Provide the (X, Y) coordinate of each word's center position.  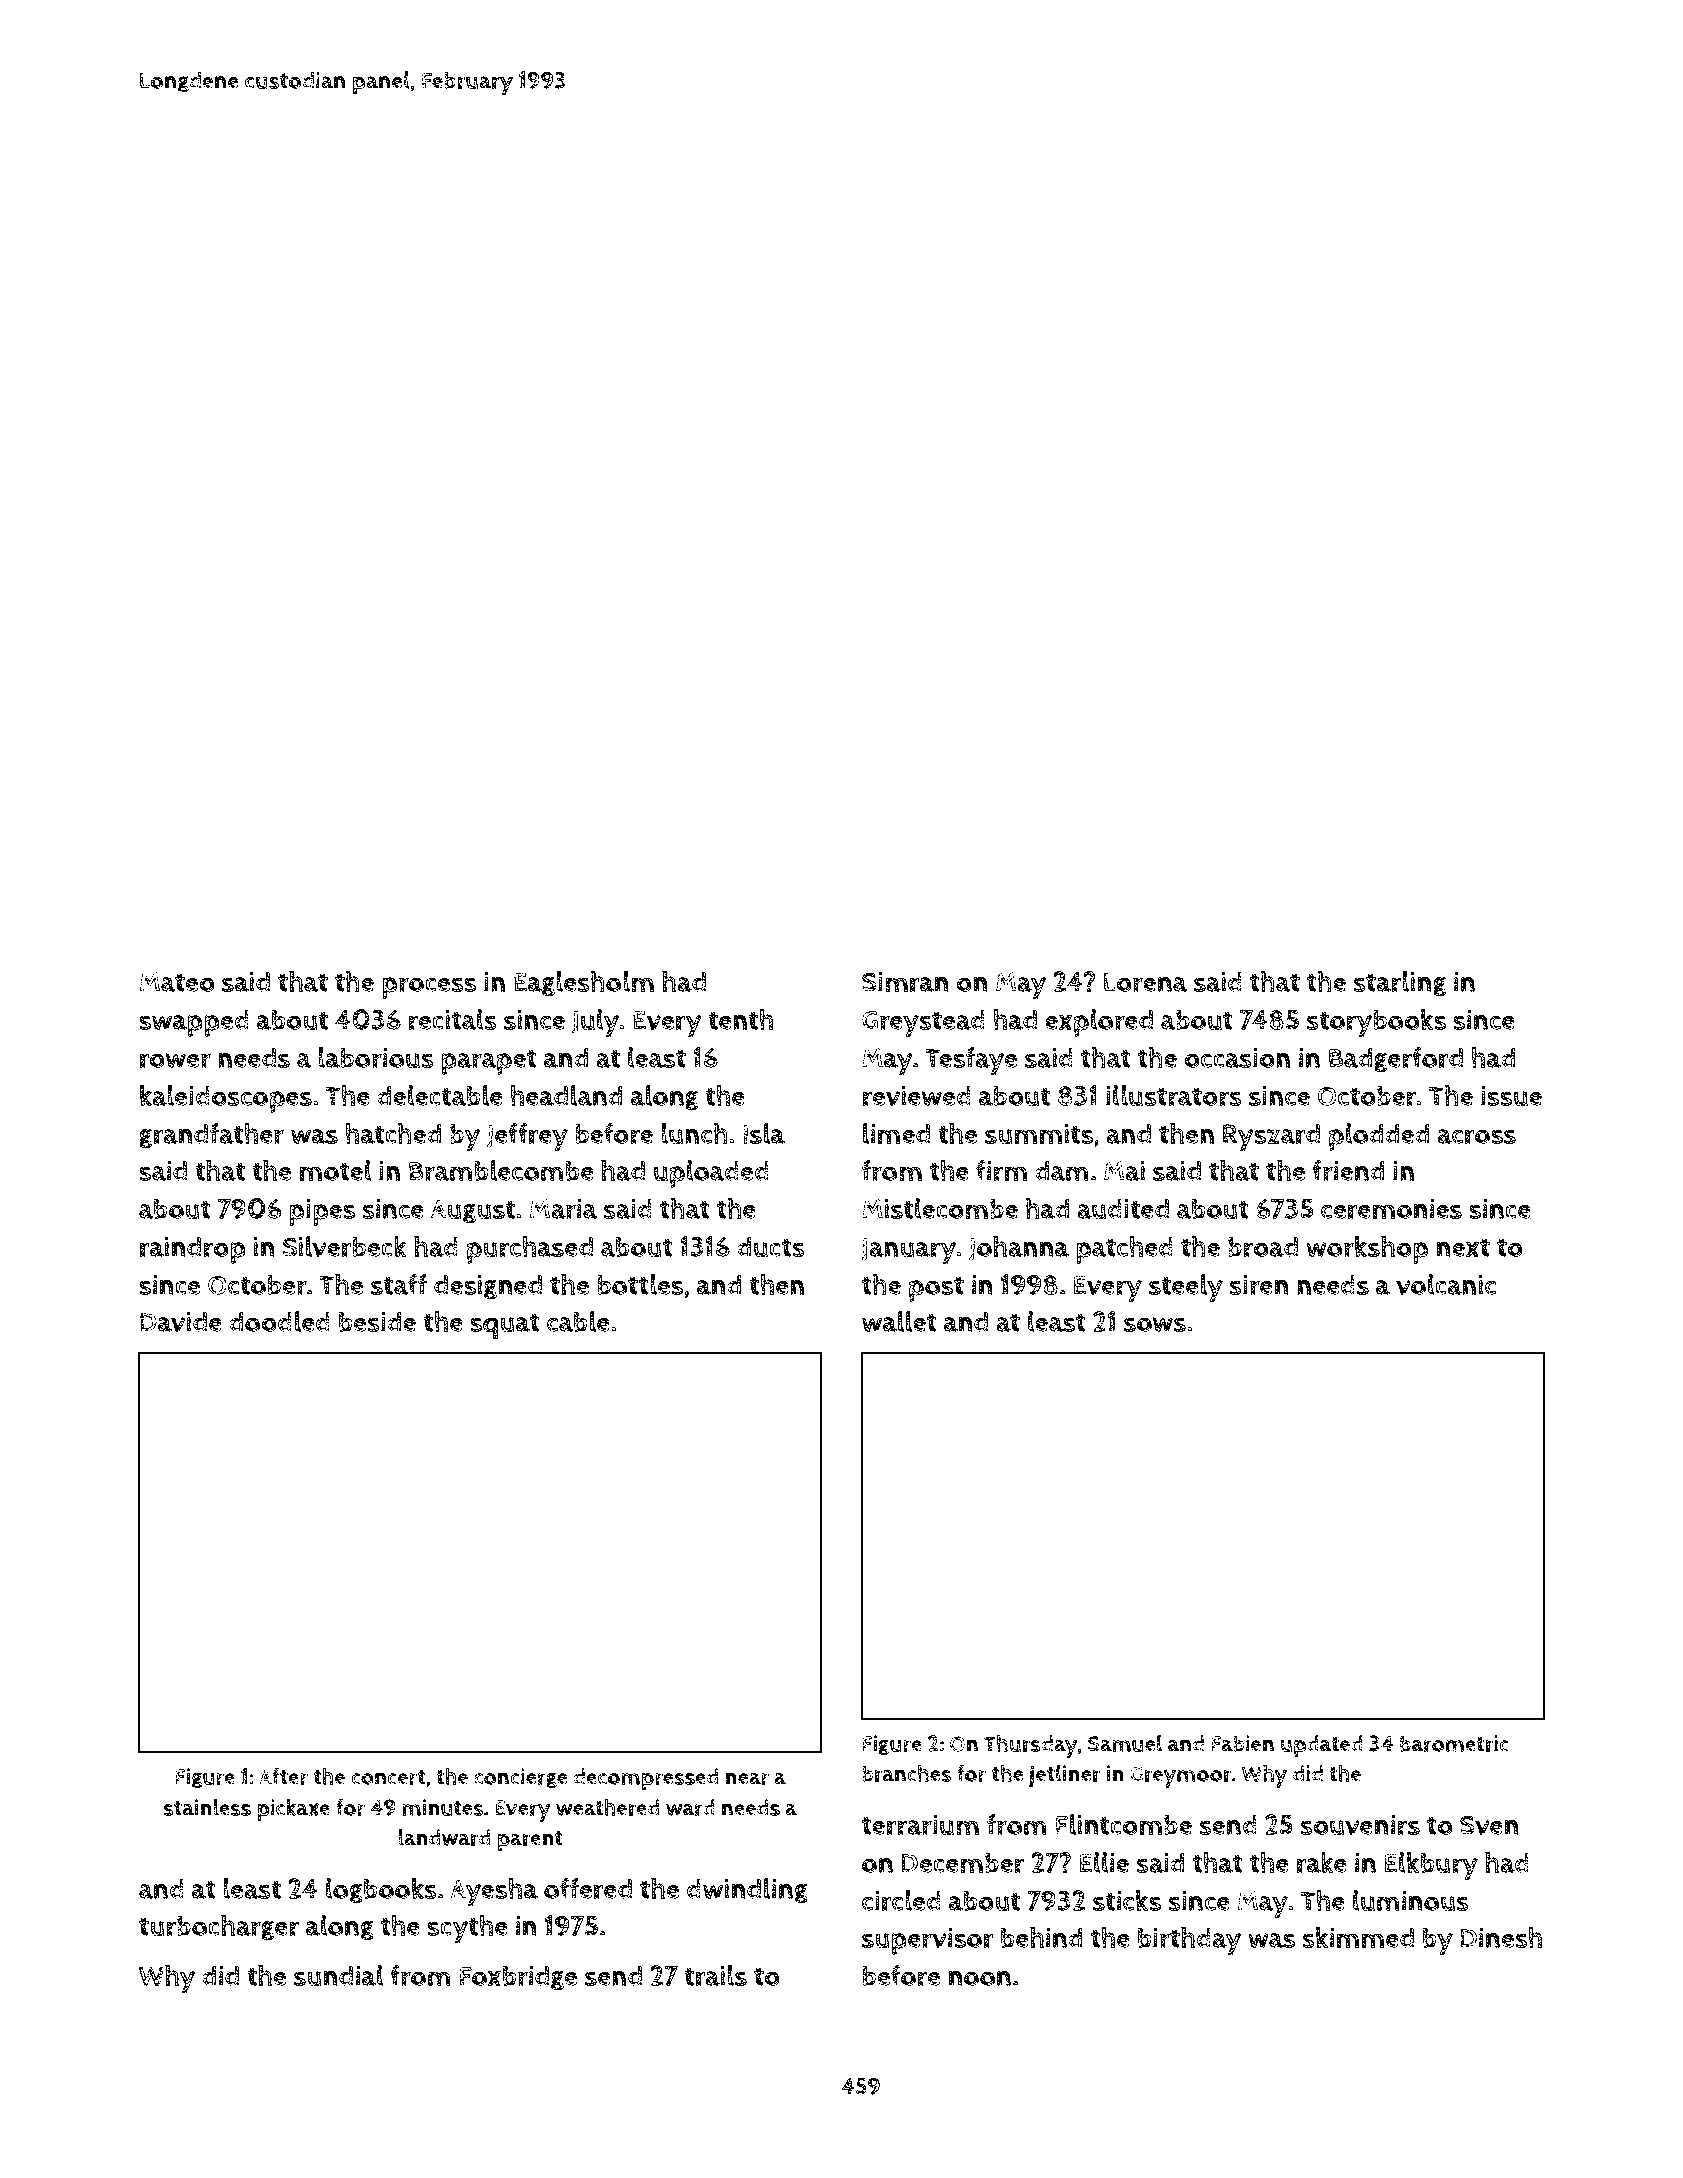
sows (1155, 1324)
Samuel (1125, 1743)
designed (488, 1286)
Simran (905, 982)
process (429, 988)
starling (1400, 983)
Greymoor (1181, 1777)
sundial (339, 1976)
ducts (771, 1247)
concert (388, 1777)
